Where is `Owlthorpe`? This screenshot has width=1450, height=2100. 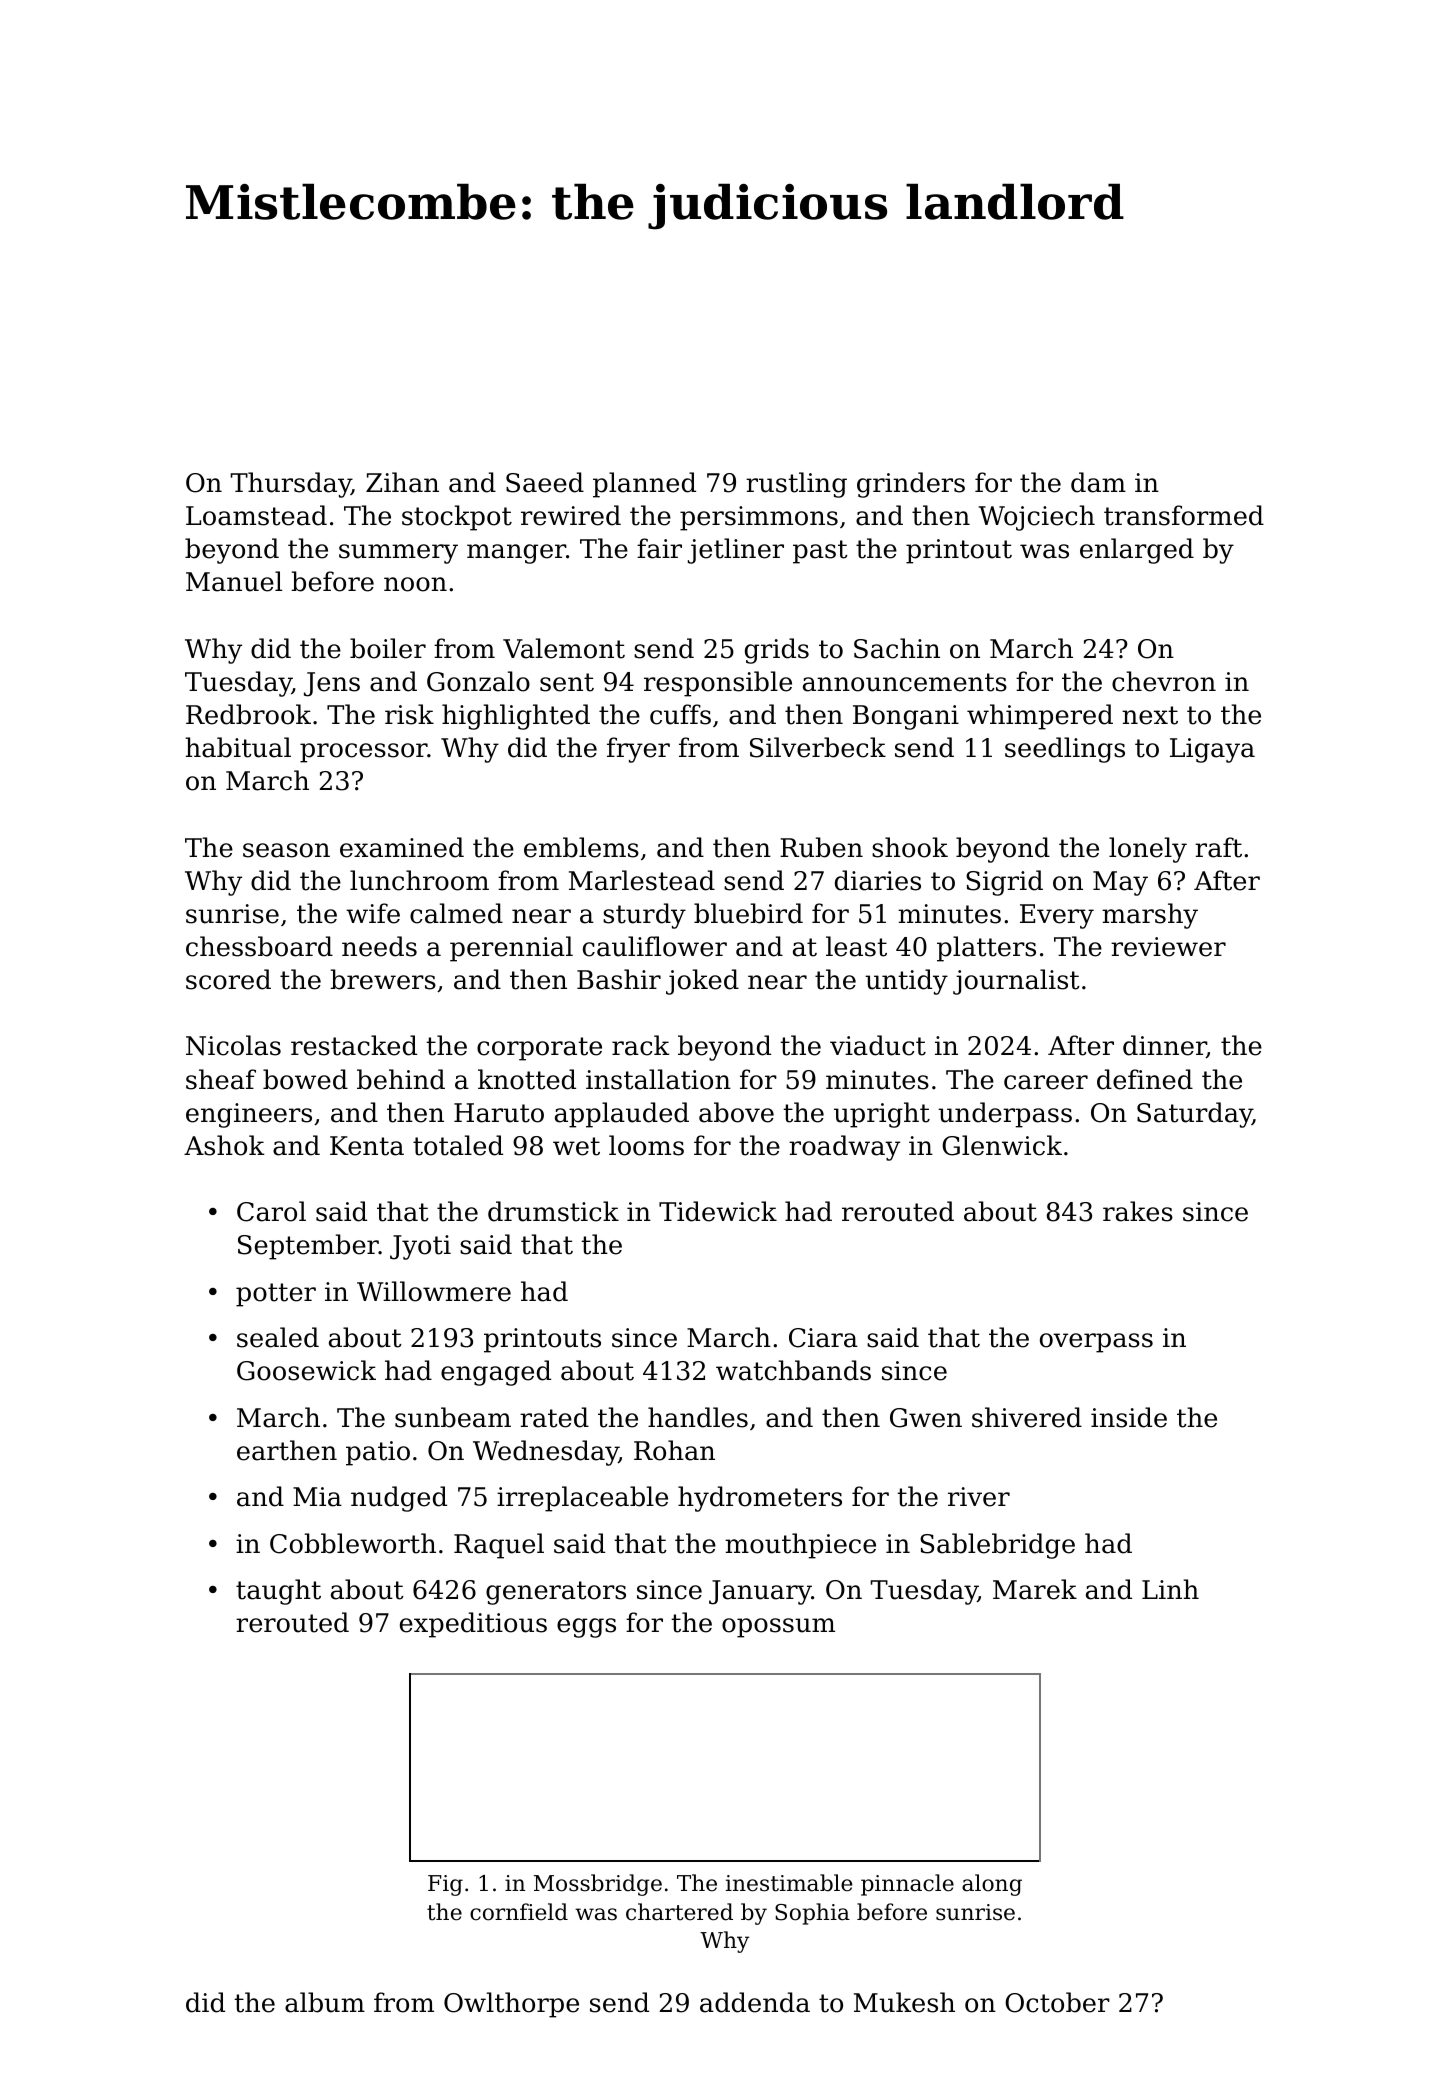 Owlthorpe is located at coordinates (511, 2005).
